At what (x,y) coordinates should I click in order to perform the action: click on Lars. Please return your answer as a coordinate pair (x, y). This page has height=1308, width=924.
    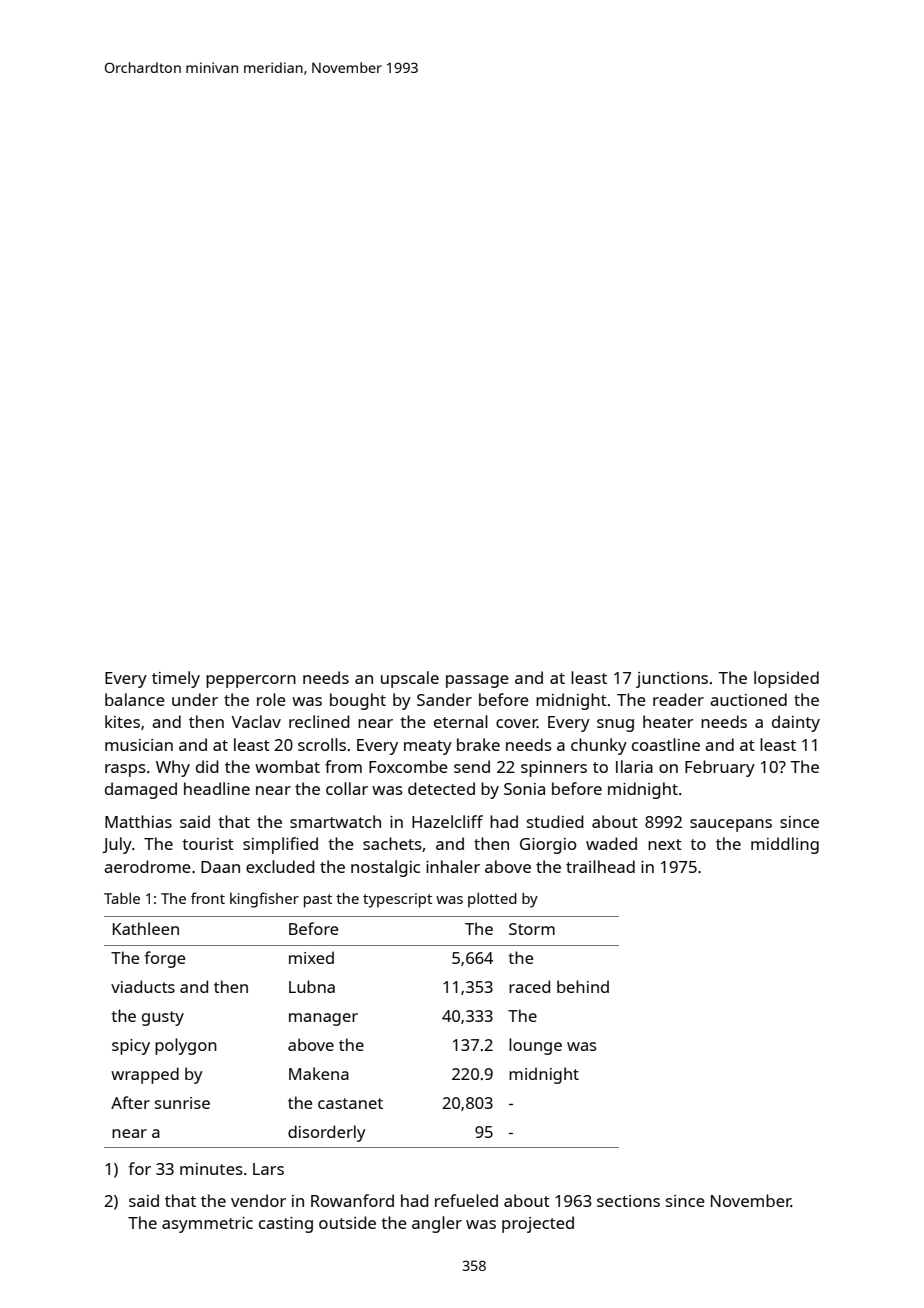
    Looking at the image, I should click on (268, 1169).
